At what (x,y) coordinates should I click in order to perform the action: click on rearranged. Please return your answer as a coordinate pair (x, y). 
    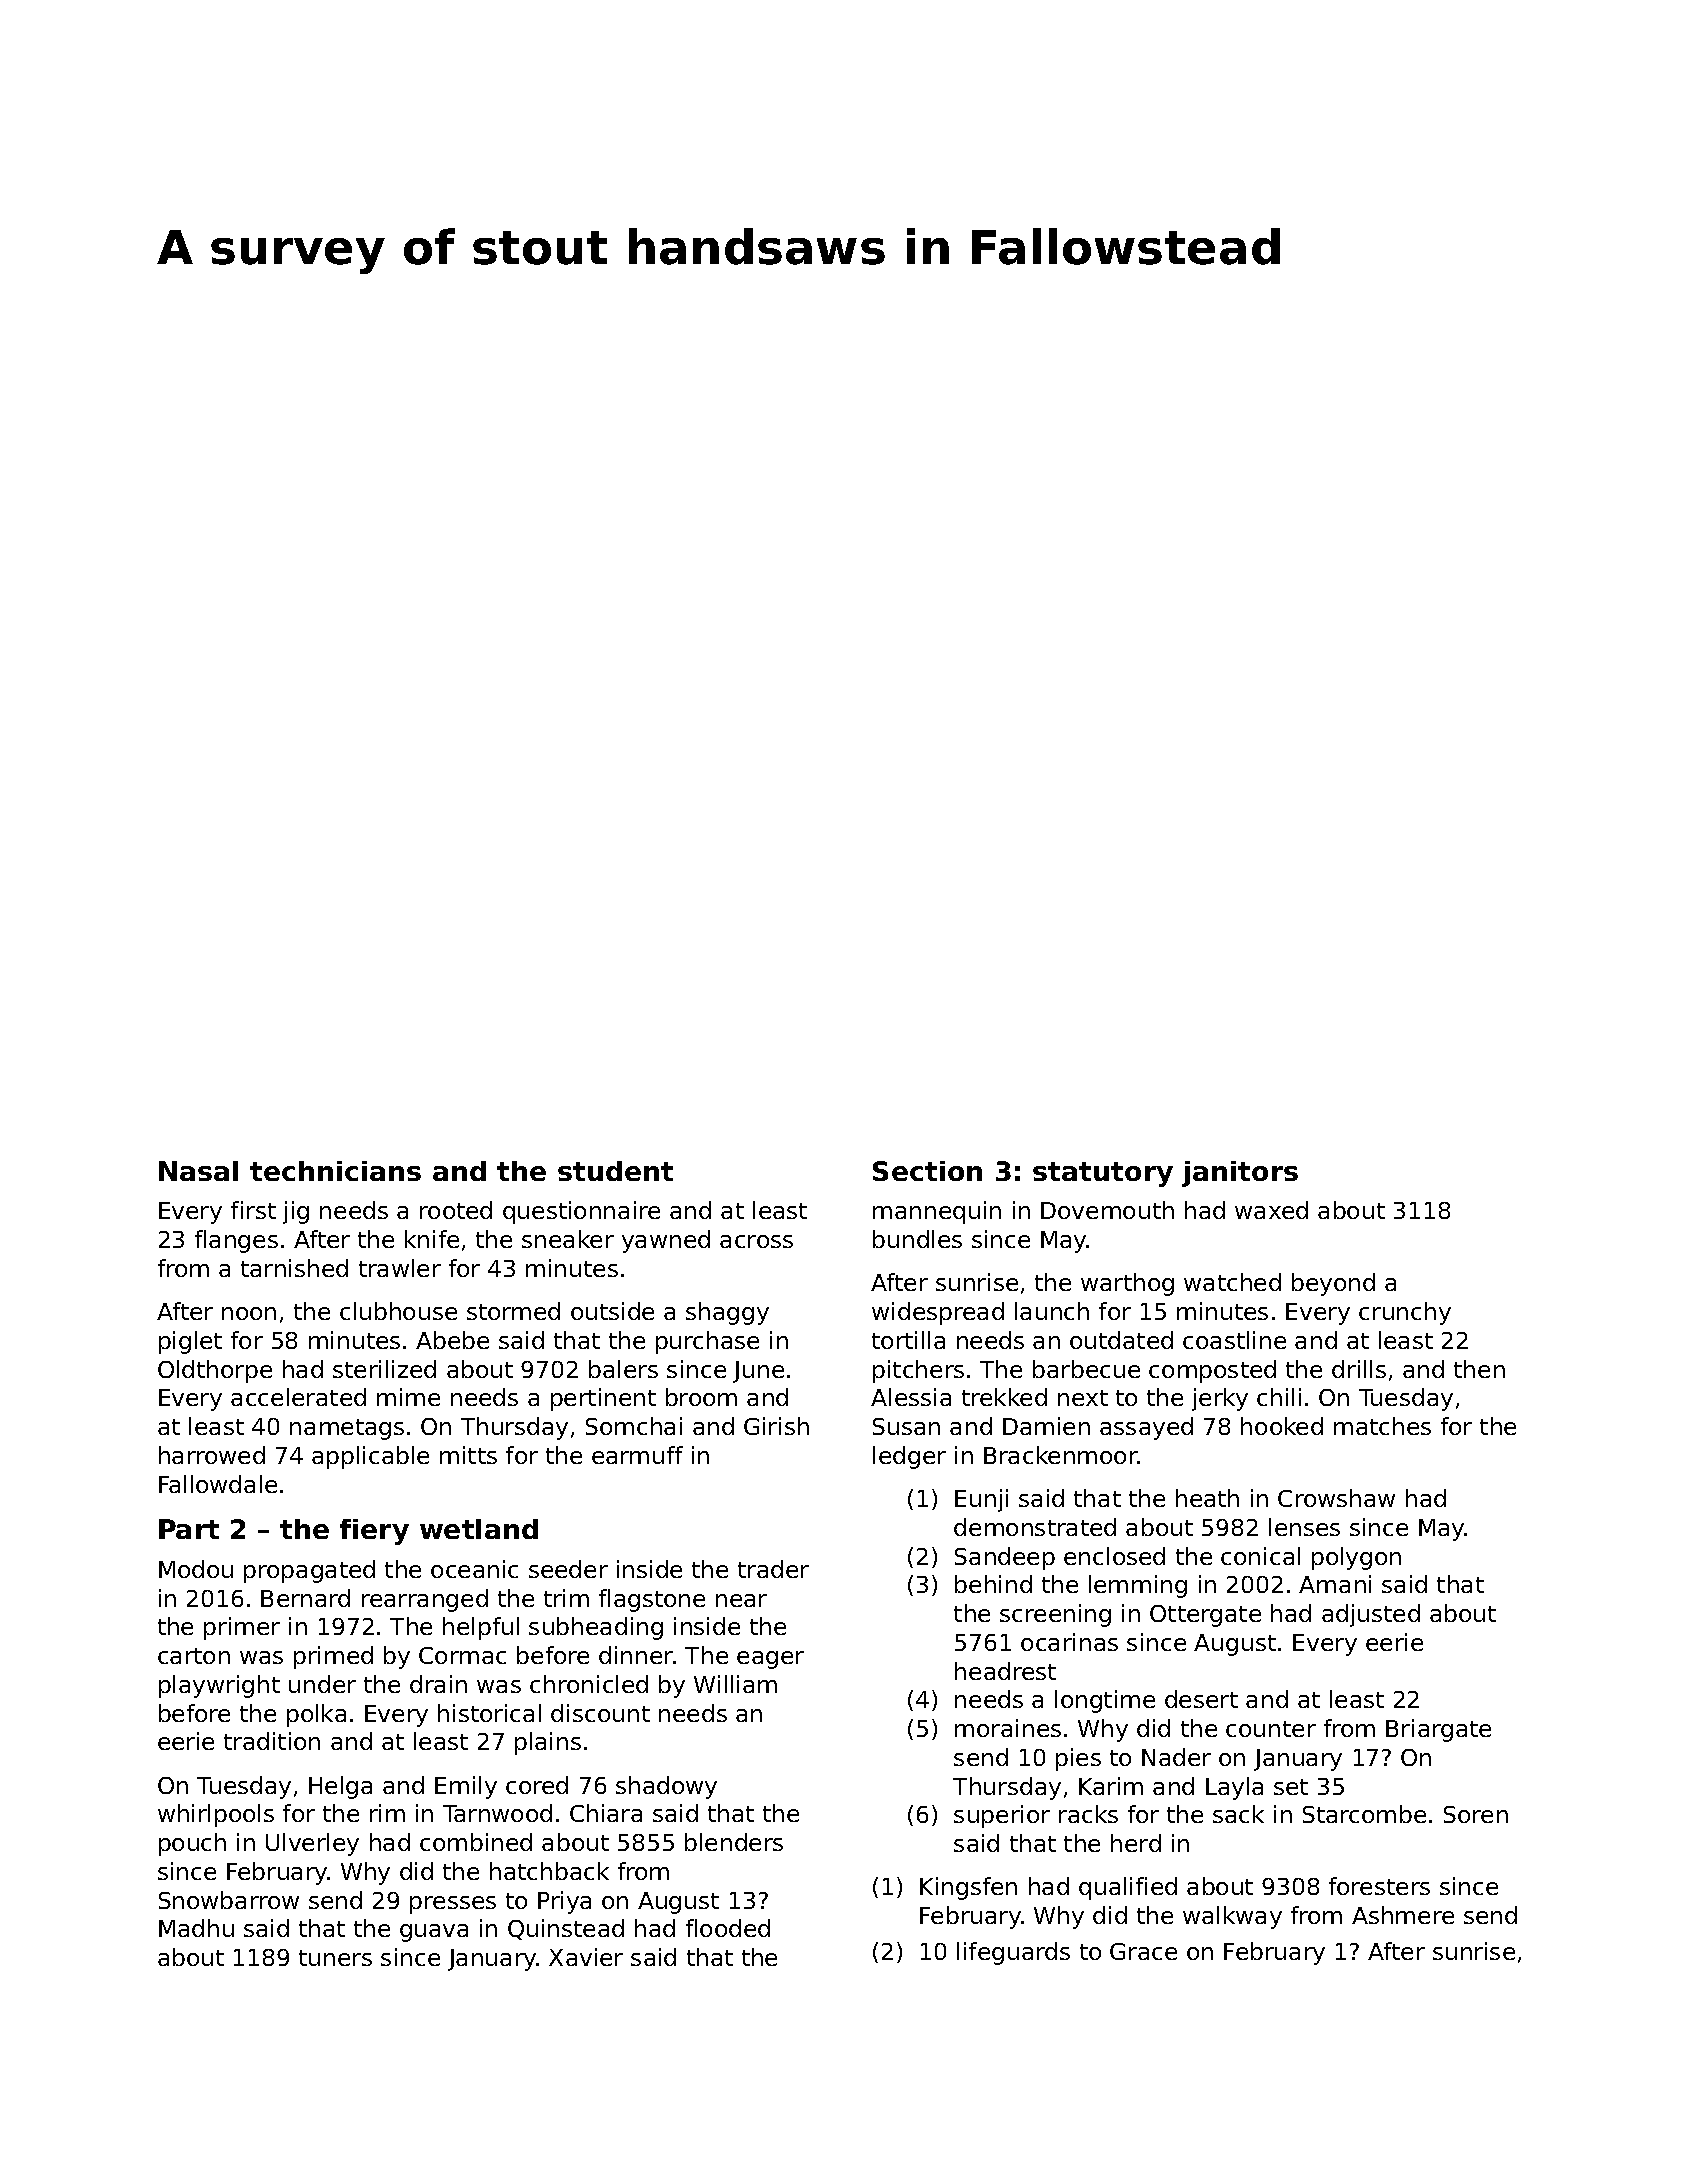
    Looking at the image, I should click on (425, 1600).
